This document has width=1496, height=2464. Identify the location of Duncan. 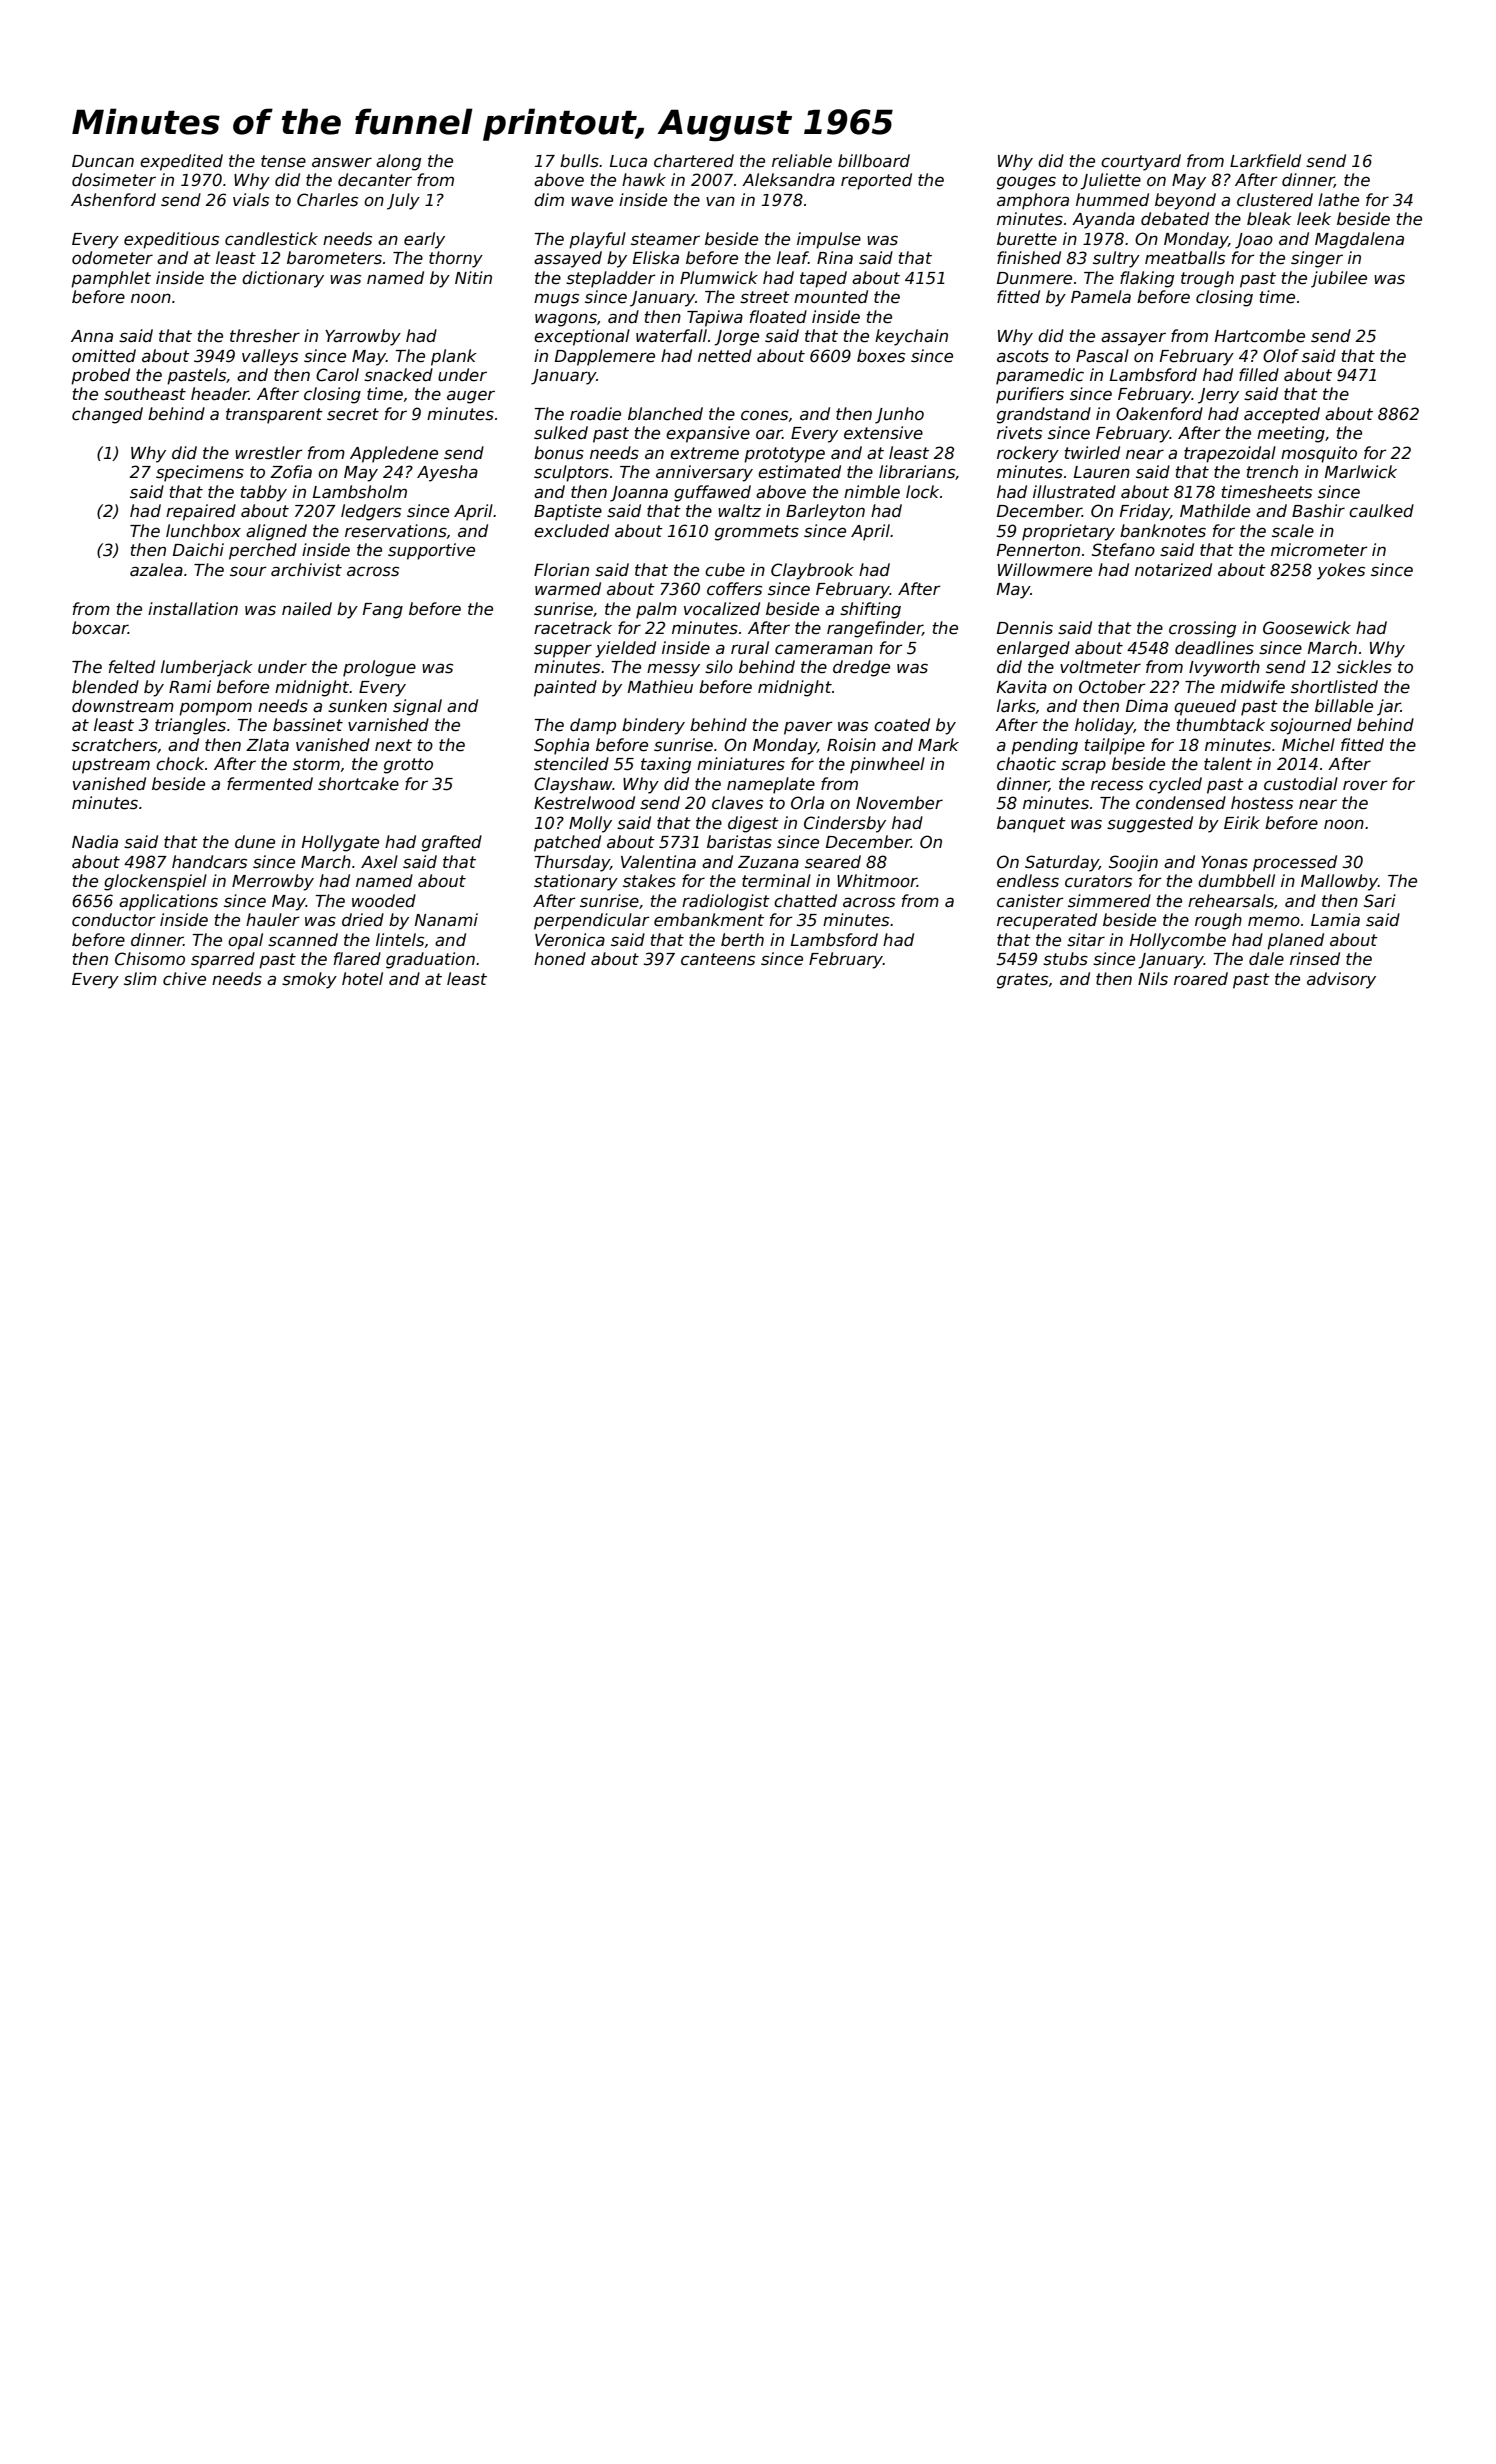
(103, 161).
